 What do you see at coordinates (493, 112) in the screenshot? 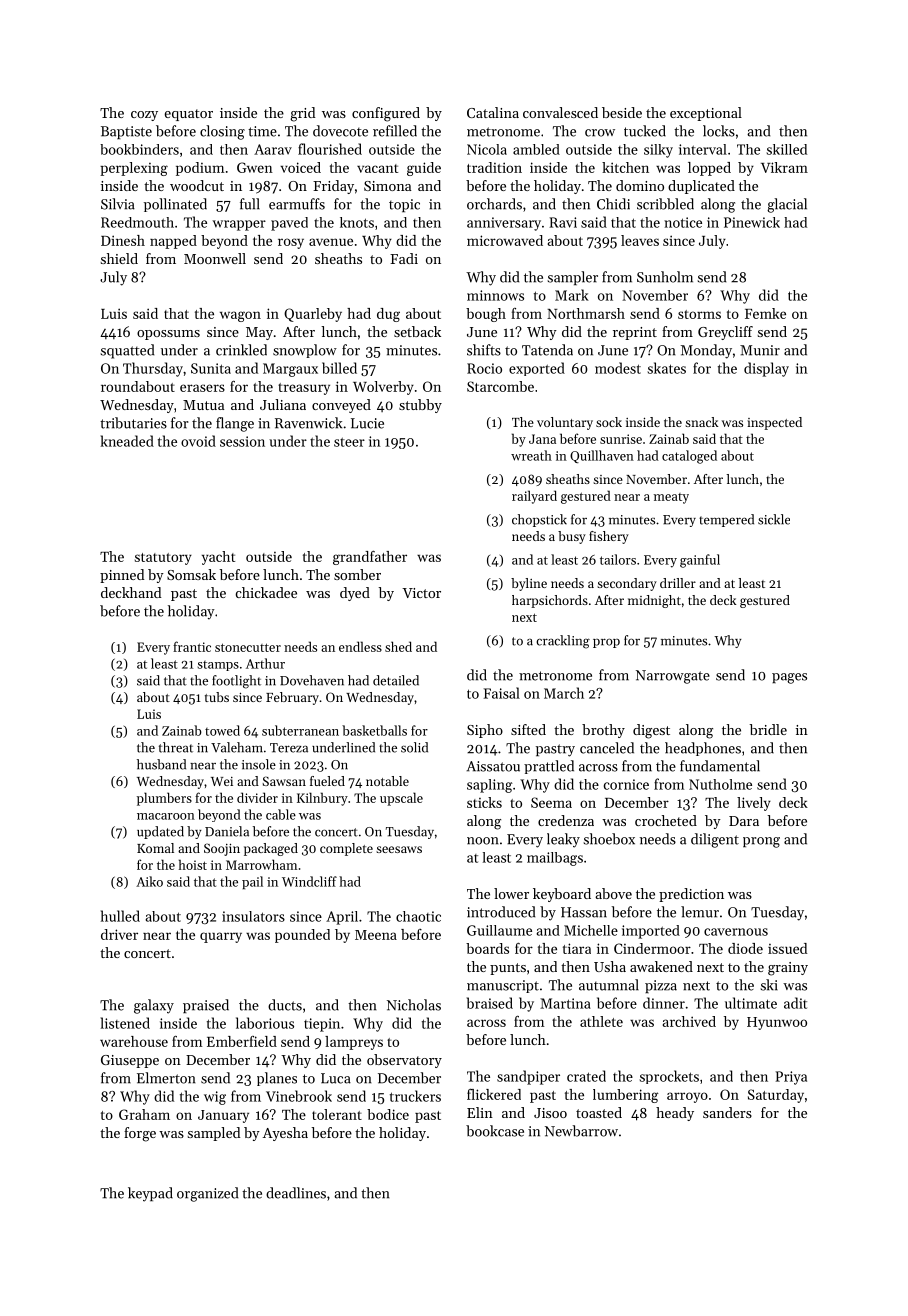
I see `Catalina` at bounding box center [493, 112].
